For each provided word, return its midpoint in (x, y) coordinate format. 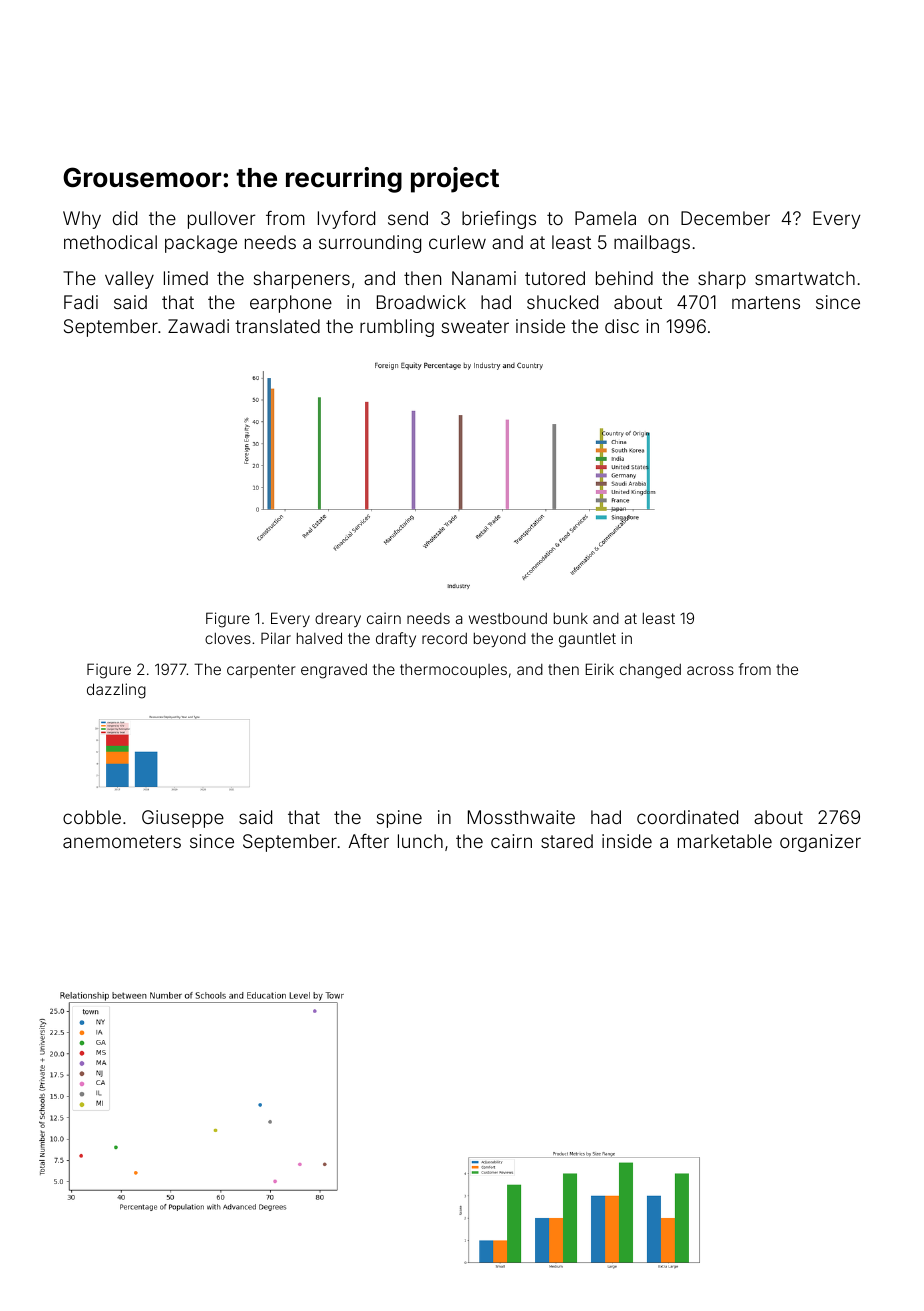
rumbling (397, 328)
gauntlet (587, 640)
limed (186, 278)
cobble (92, 817)
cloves (228, 638)
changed (650, 671)
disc (622, 326)
